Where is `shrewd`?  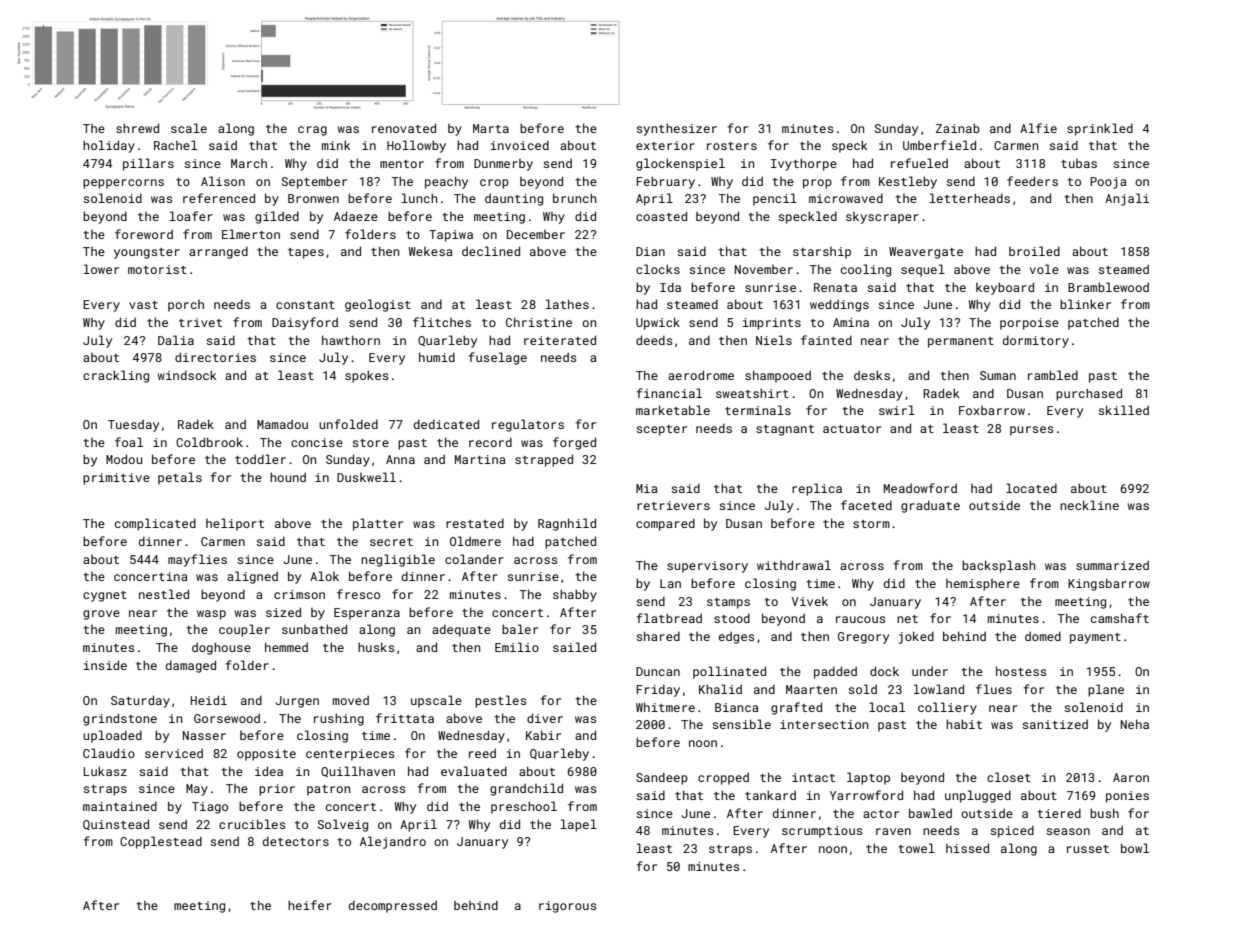 shrewd is located at coordinates (137, 128).
